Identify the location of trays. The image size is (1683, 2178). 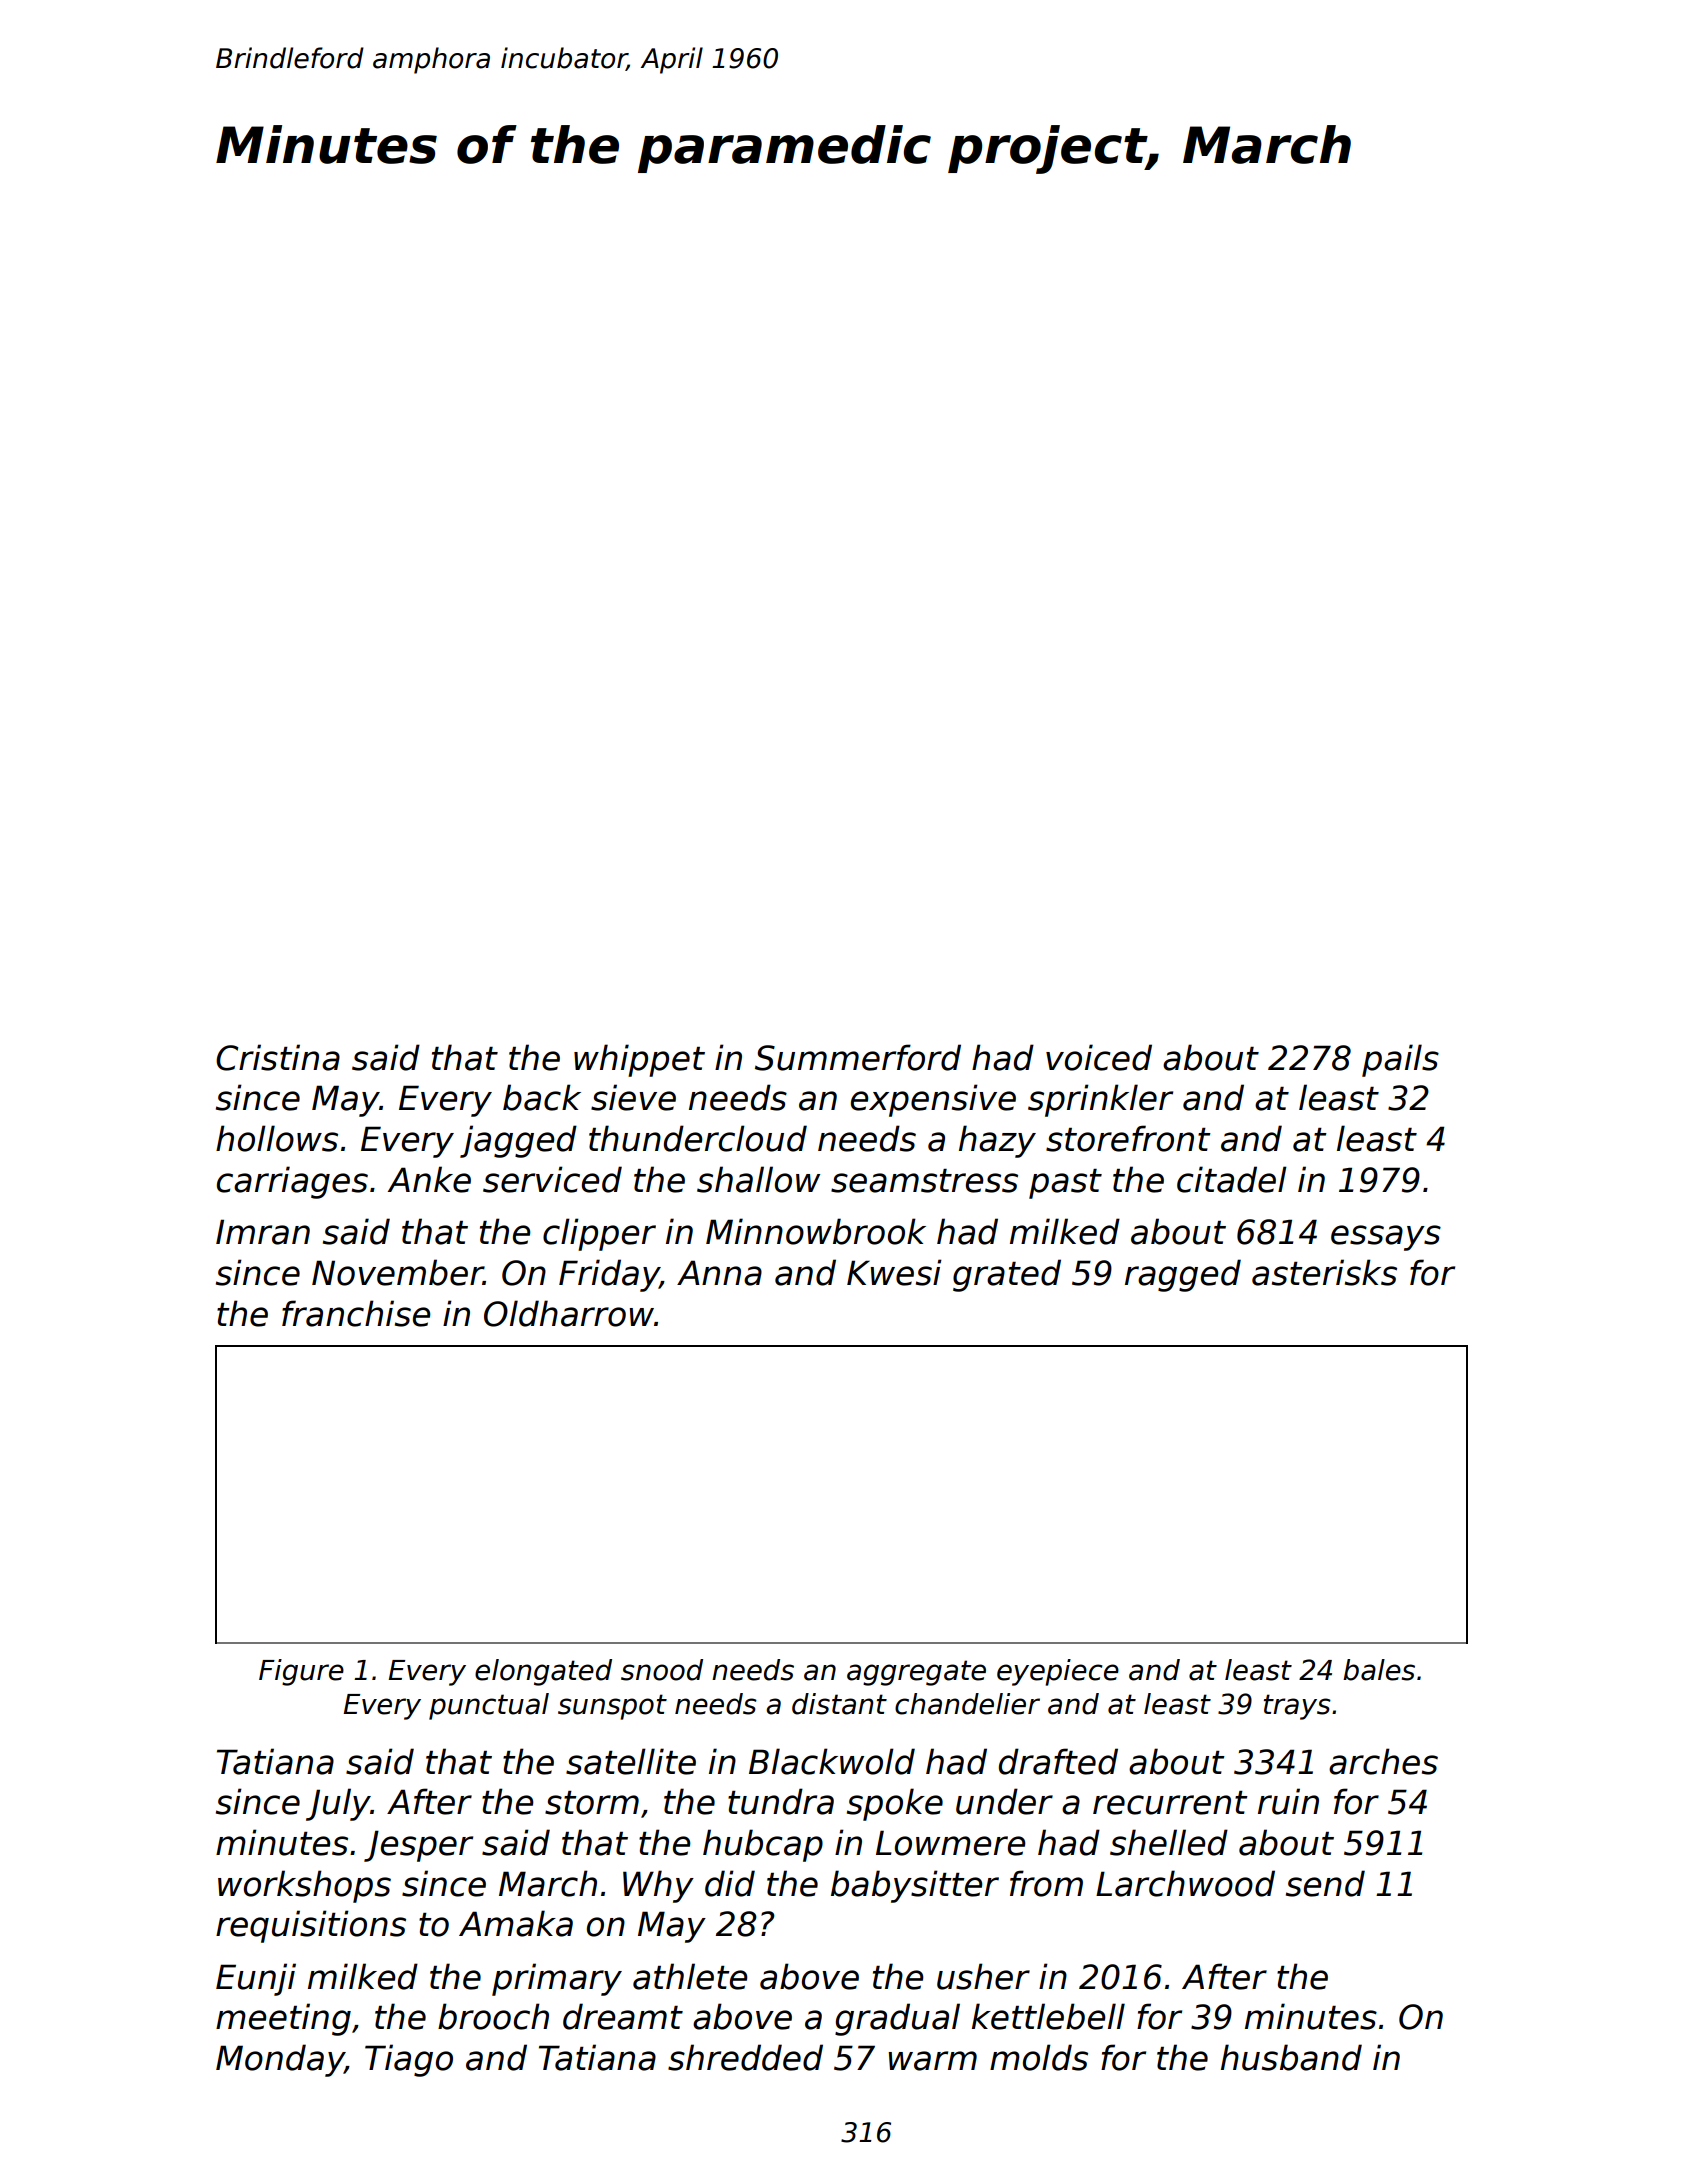
(1297, 1707).
